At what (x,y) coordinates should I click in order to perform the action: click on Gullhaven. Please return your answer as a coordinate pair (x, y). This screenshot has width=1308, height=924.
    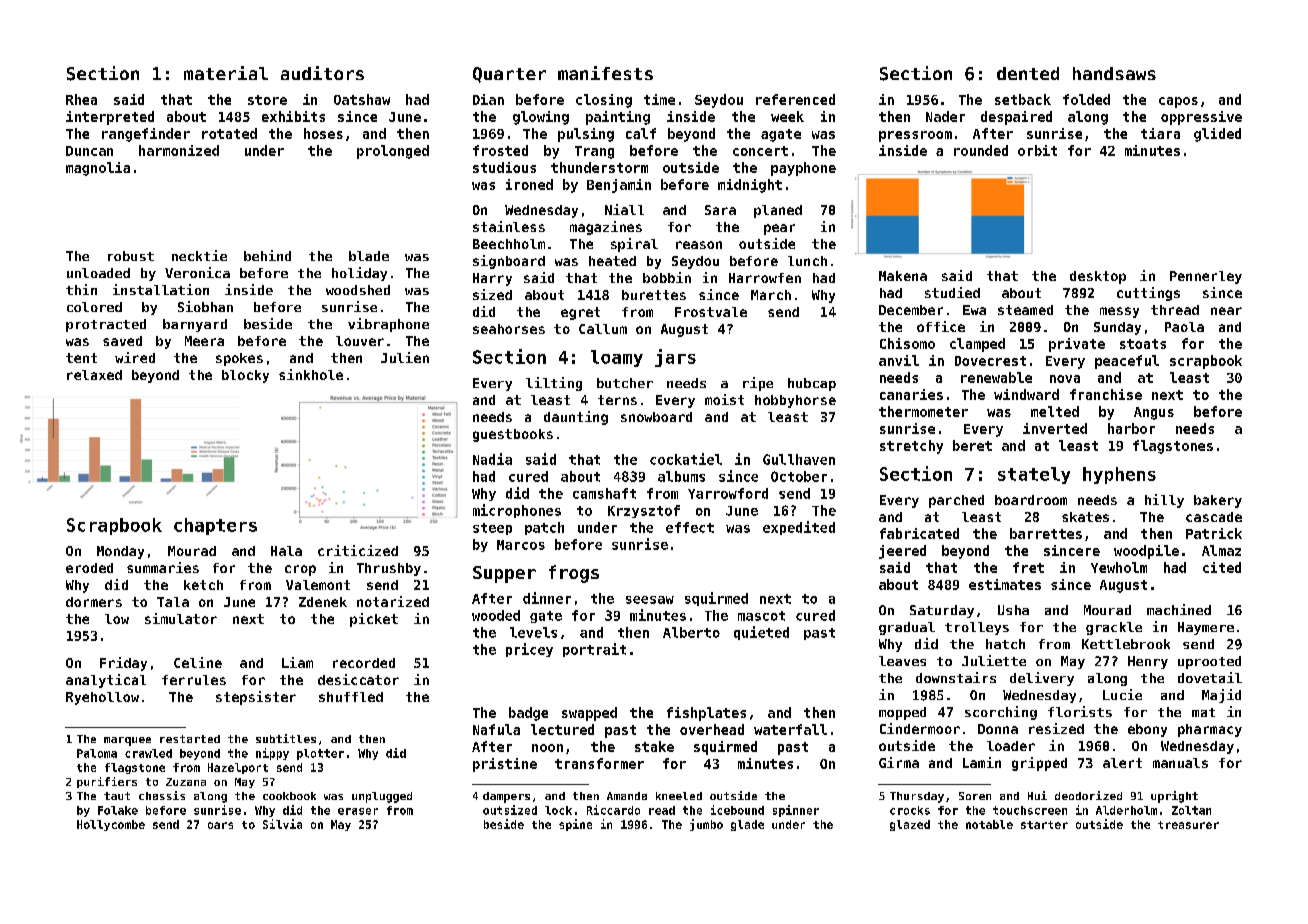
    Looking at the image, I should click on (799, 459).
